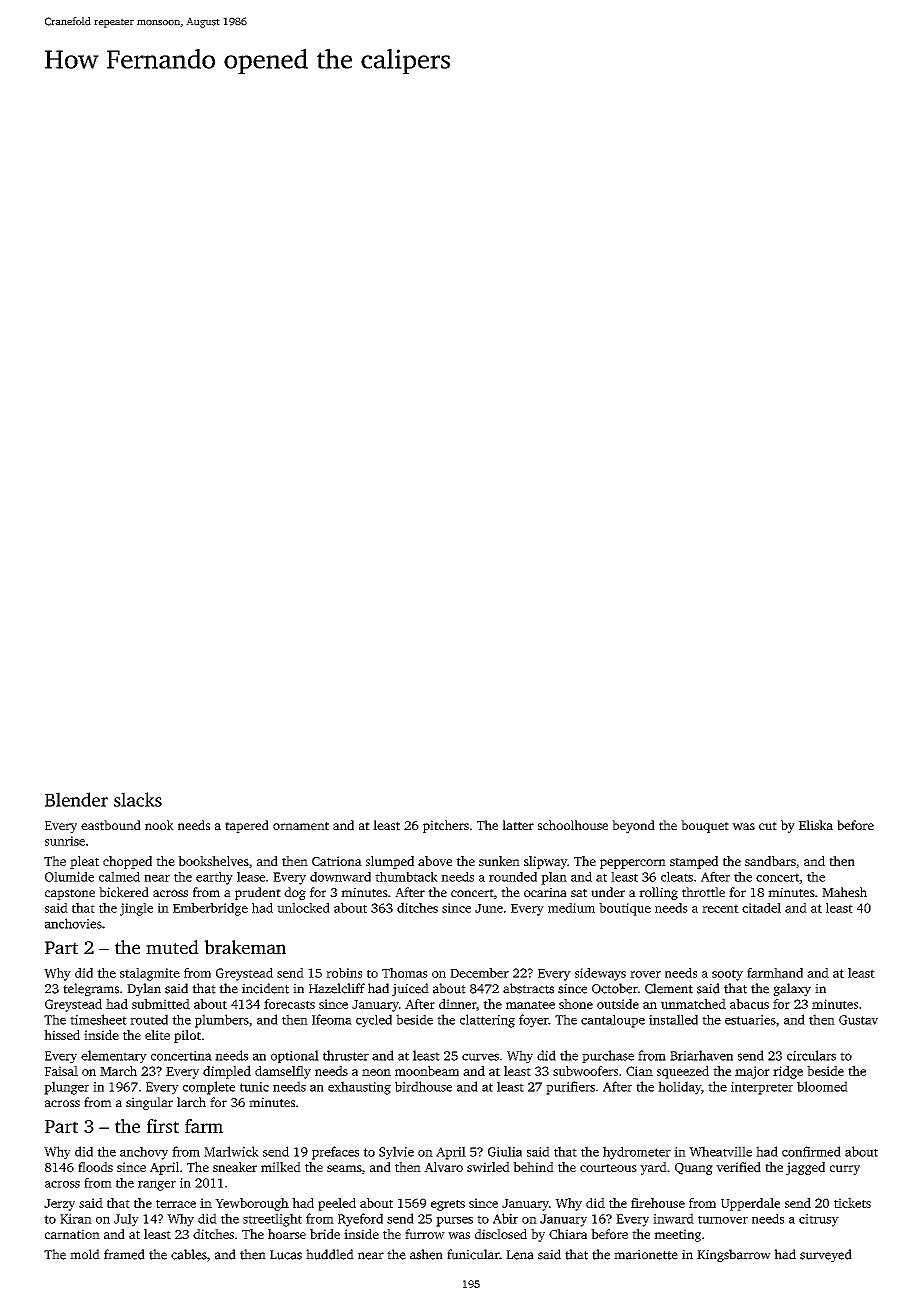  Describe the element at coordinates (446, 826) in the screenshot. I see `pitchers` at that location.
